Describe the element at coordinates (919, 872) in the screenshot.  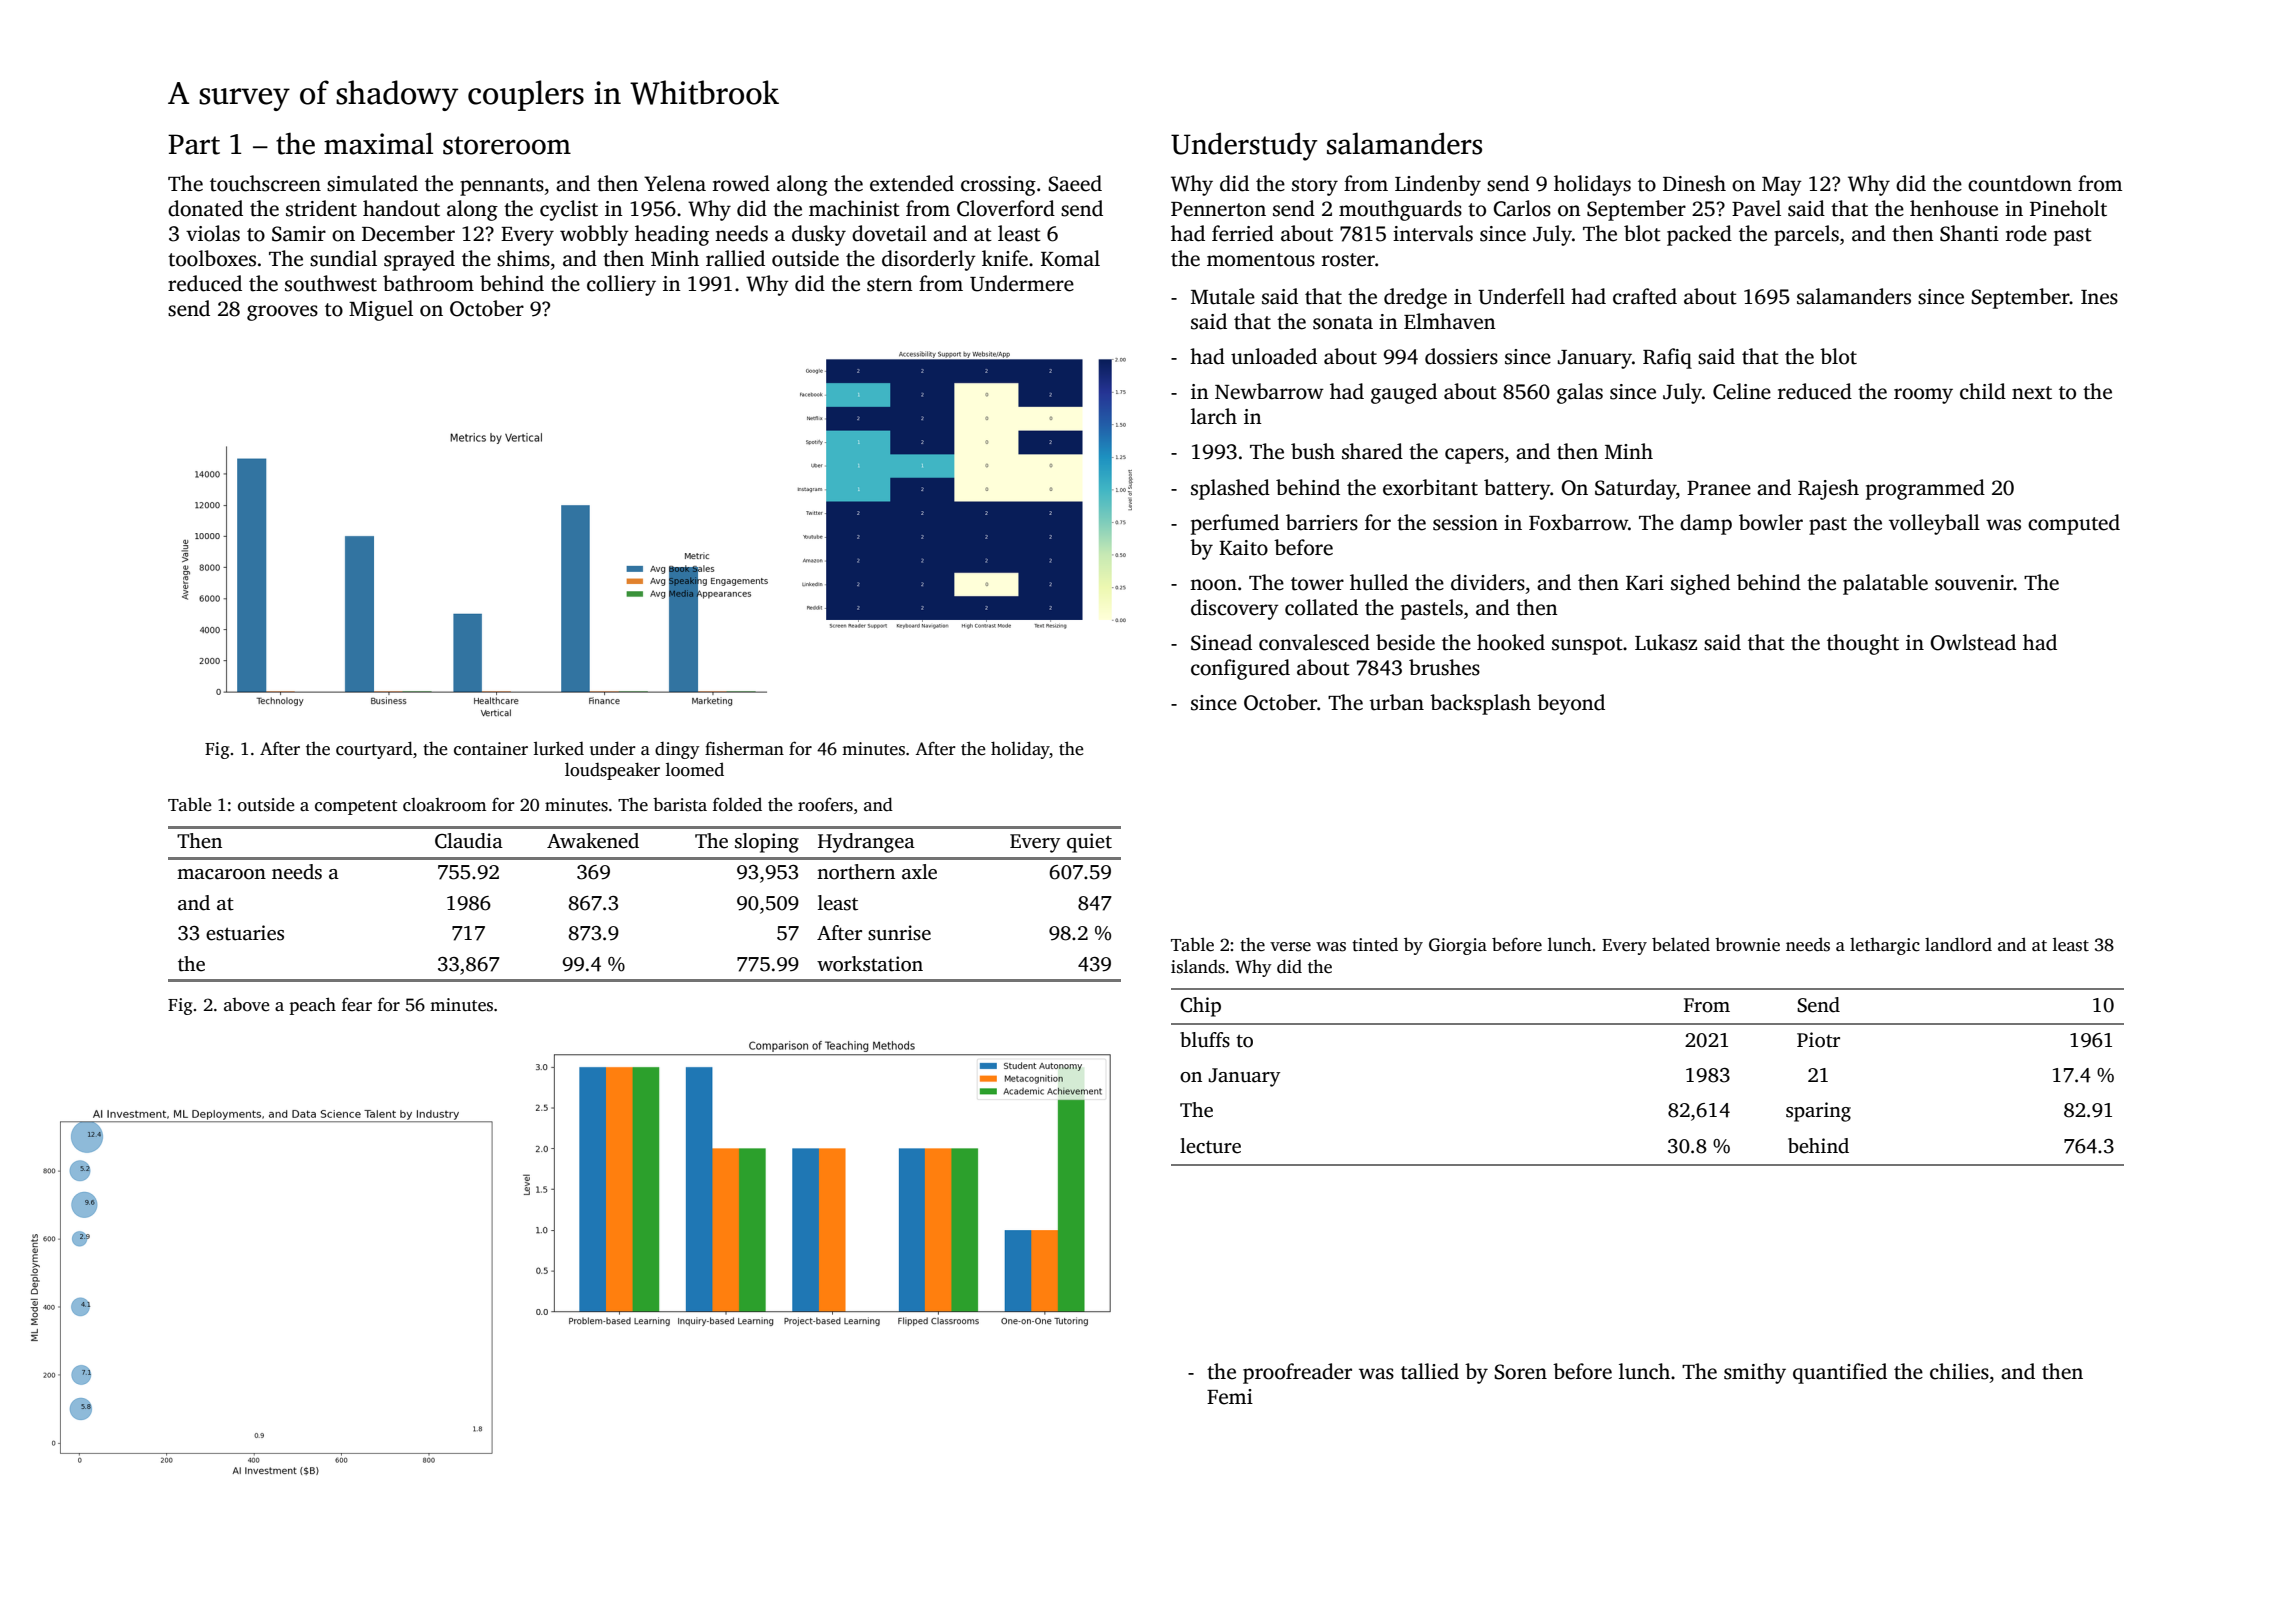
I see `axle` at that location.
